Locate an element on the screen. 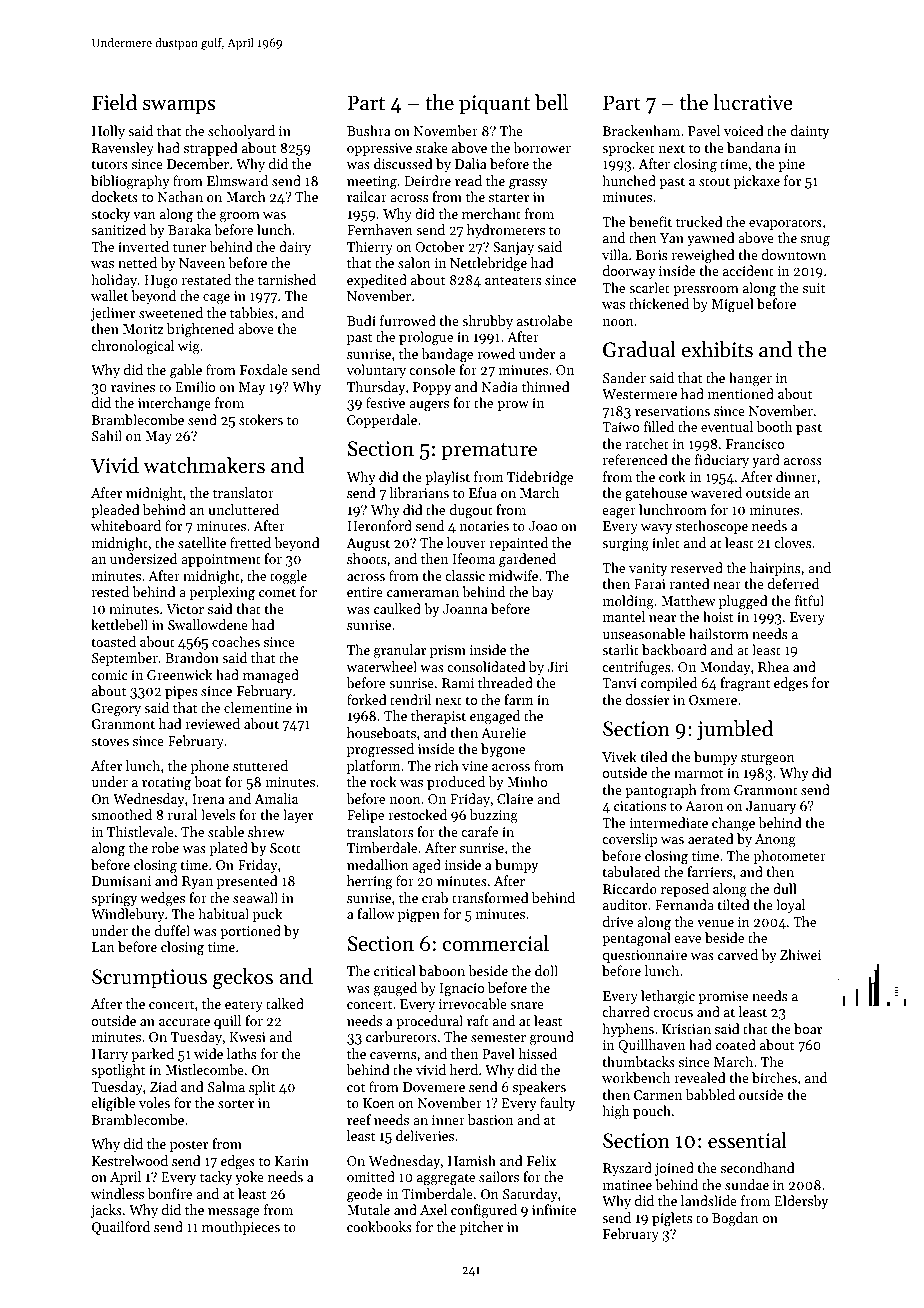  notaries is located at coordinates (484, 526).
